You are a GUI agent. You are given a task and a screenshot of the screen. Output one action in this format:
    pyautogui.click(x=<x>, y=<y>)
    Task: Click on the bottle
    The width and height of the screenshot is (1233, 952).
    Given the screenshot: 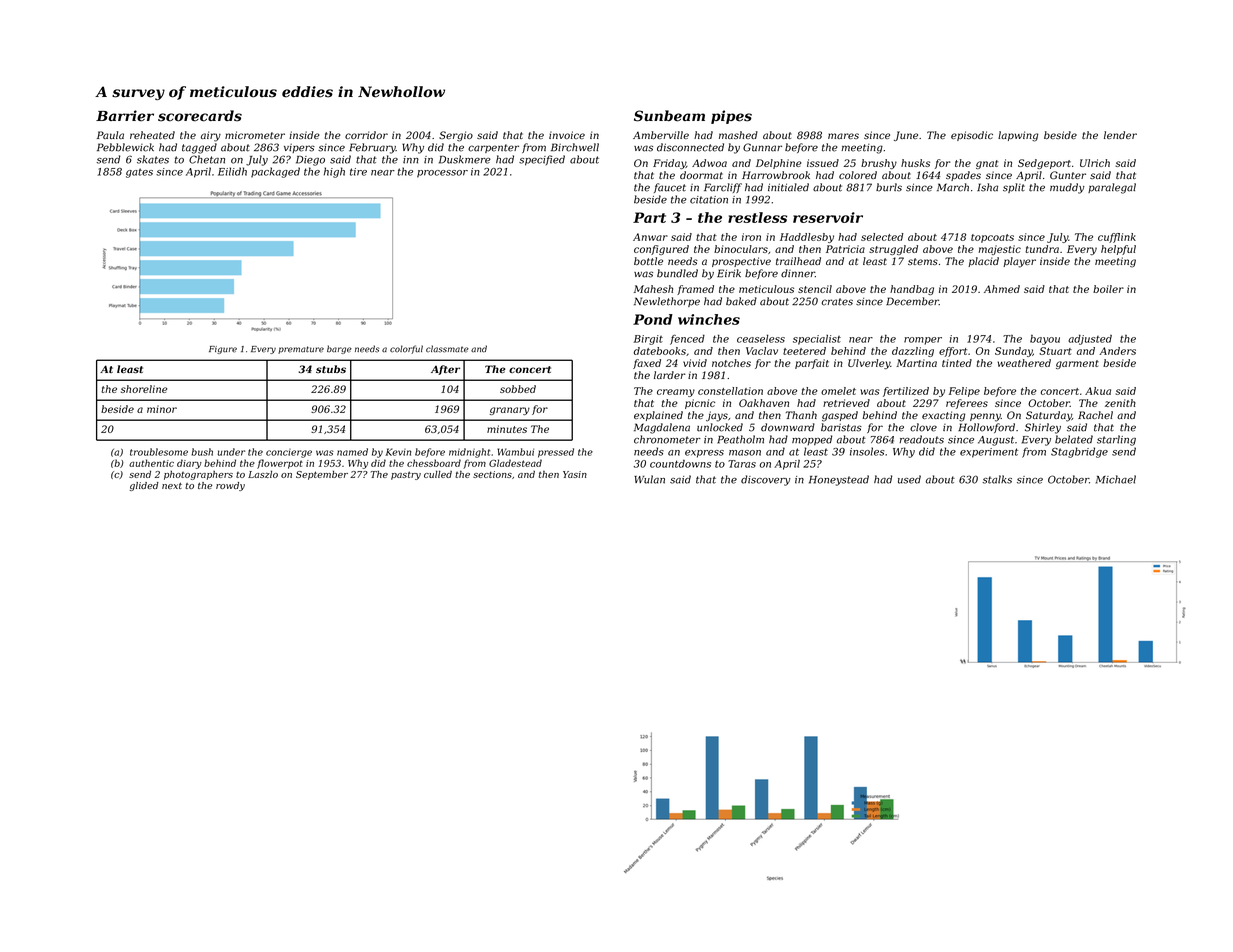 What is the action you would take?
    pyautogui.click(x=648, y=261)
